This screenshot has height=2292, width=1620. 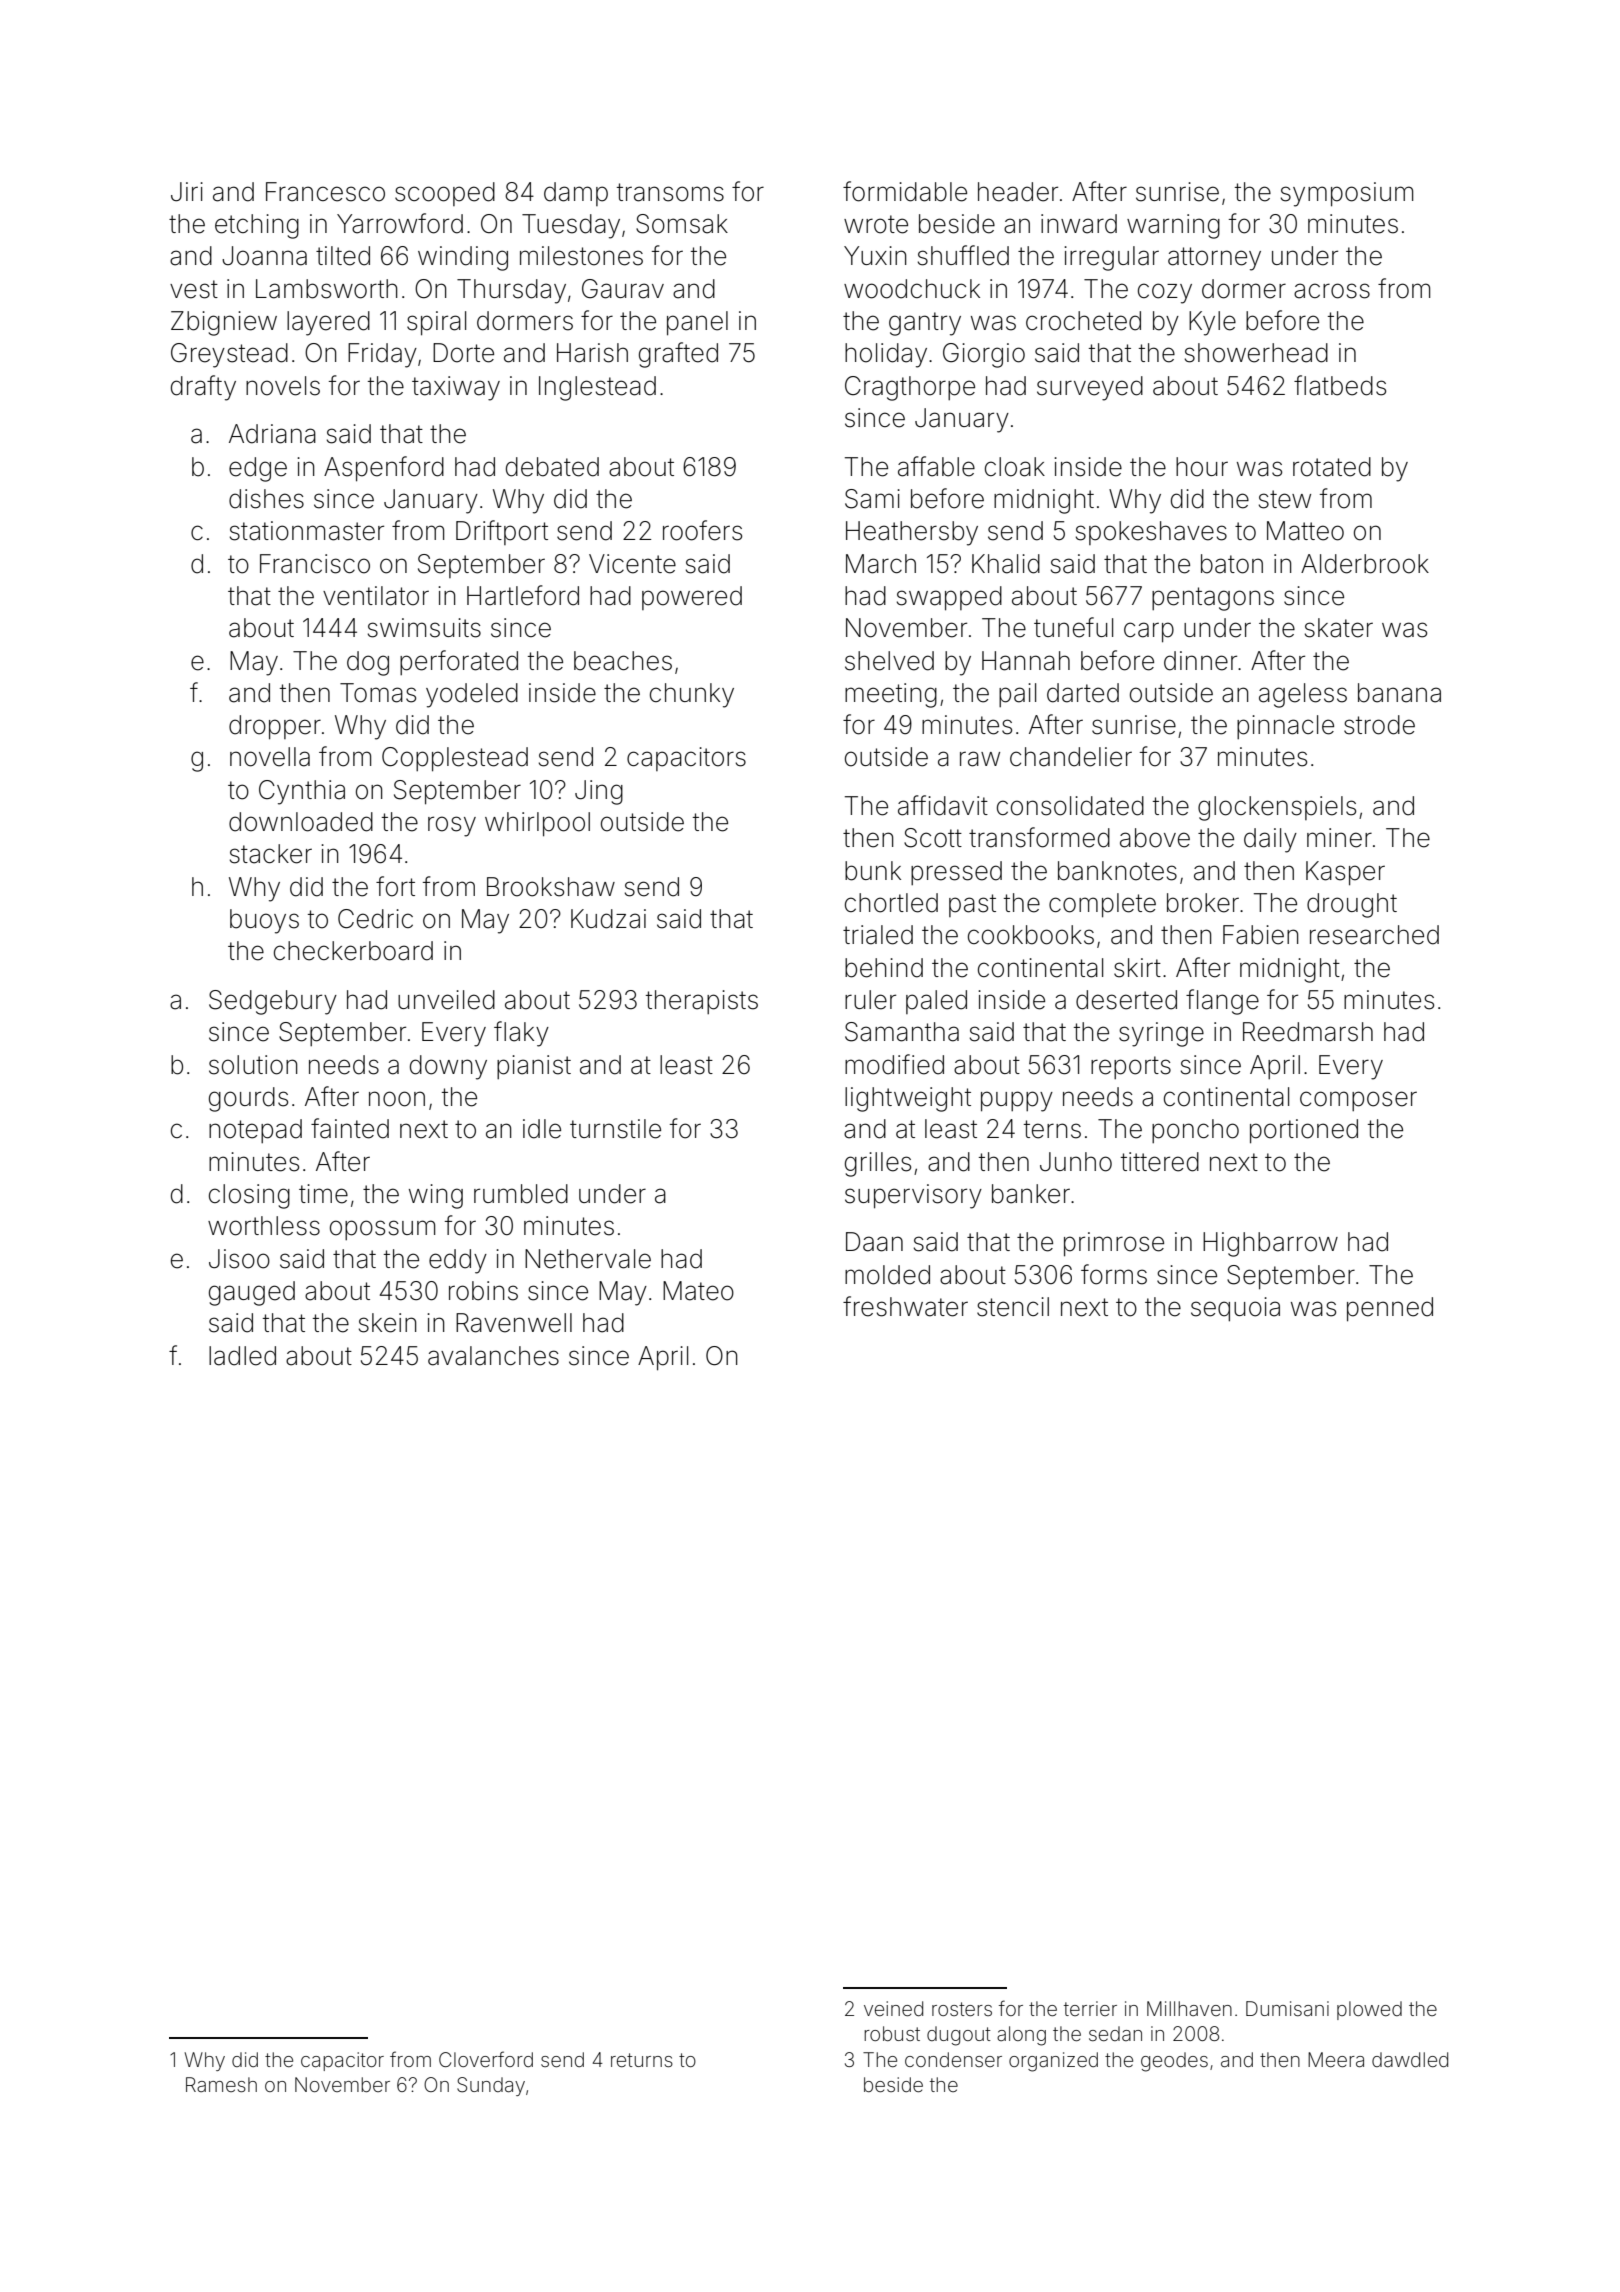 I want to click on novella, so click(x=270, y=757).
